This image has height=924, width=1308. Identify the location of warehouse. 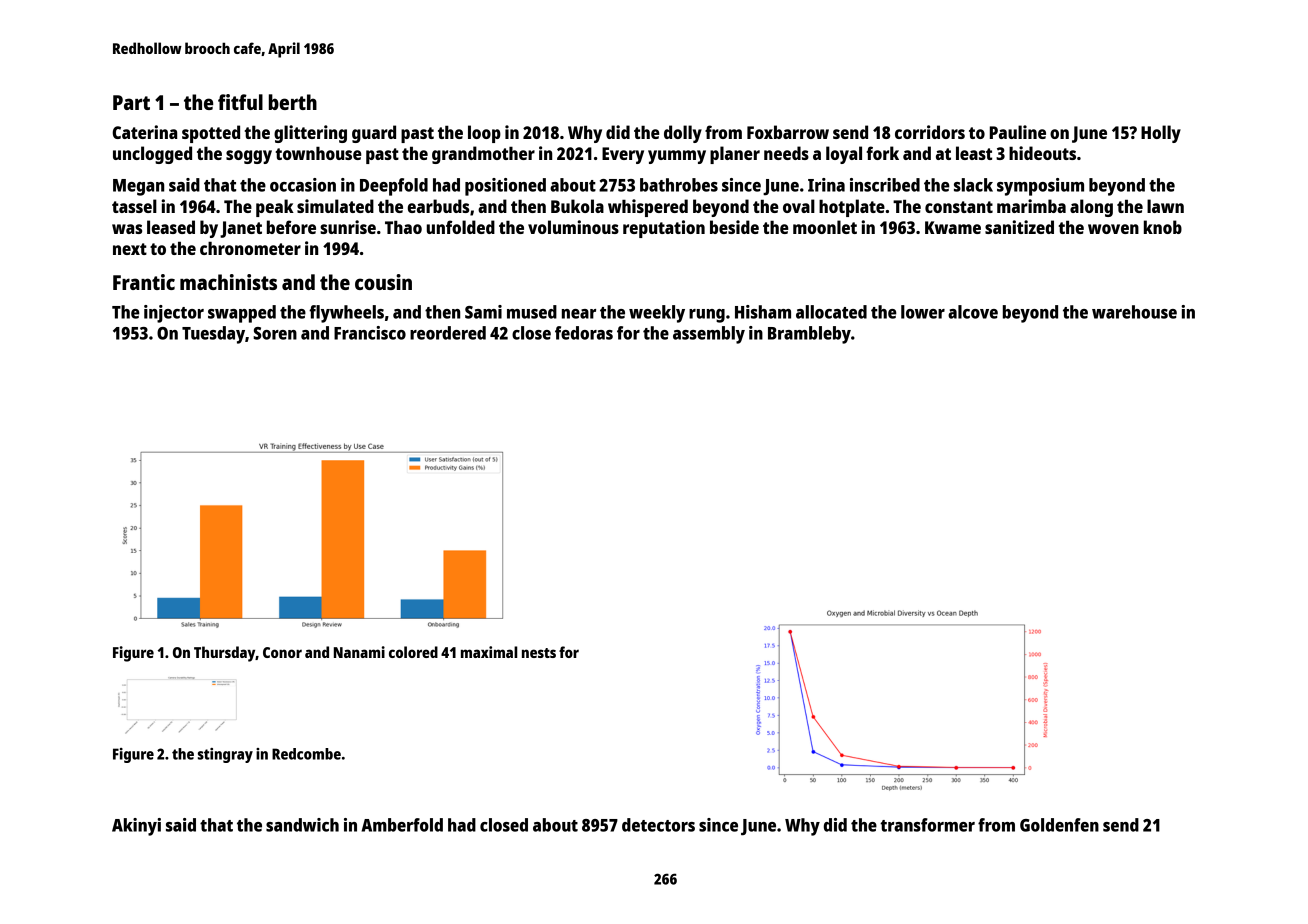
(1134, 312).
